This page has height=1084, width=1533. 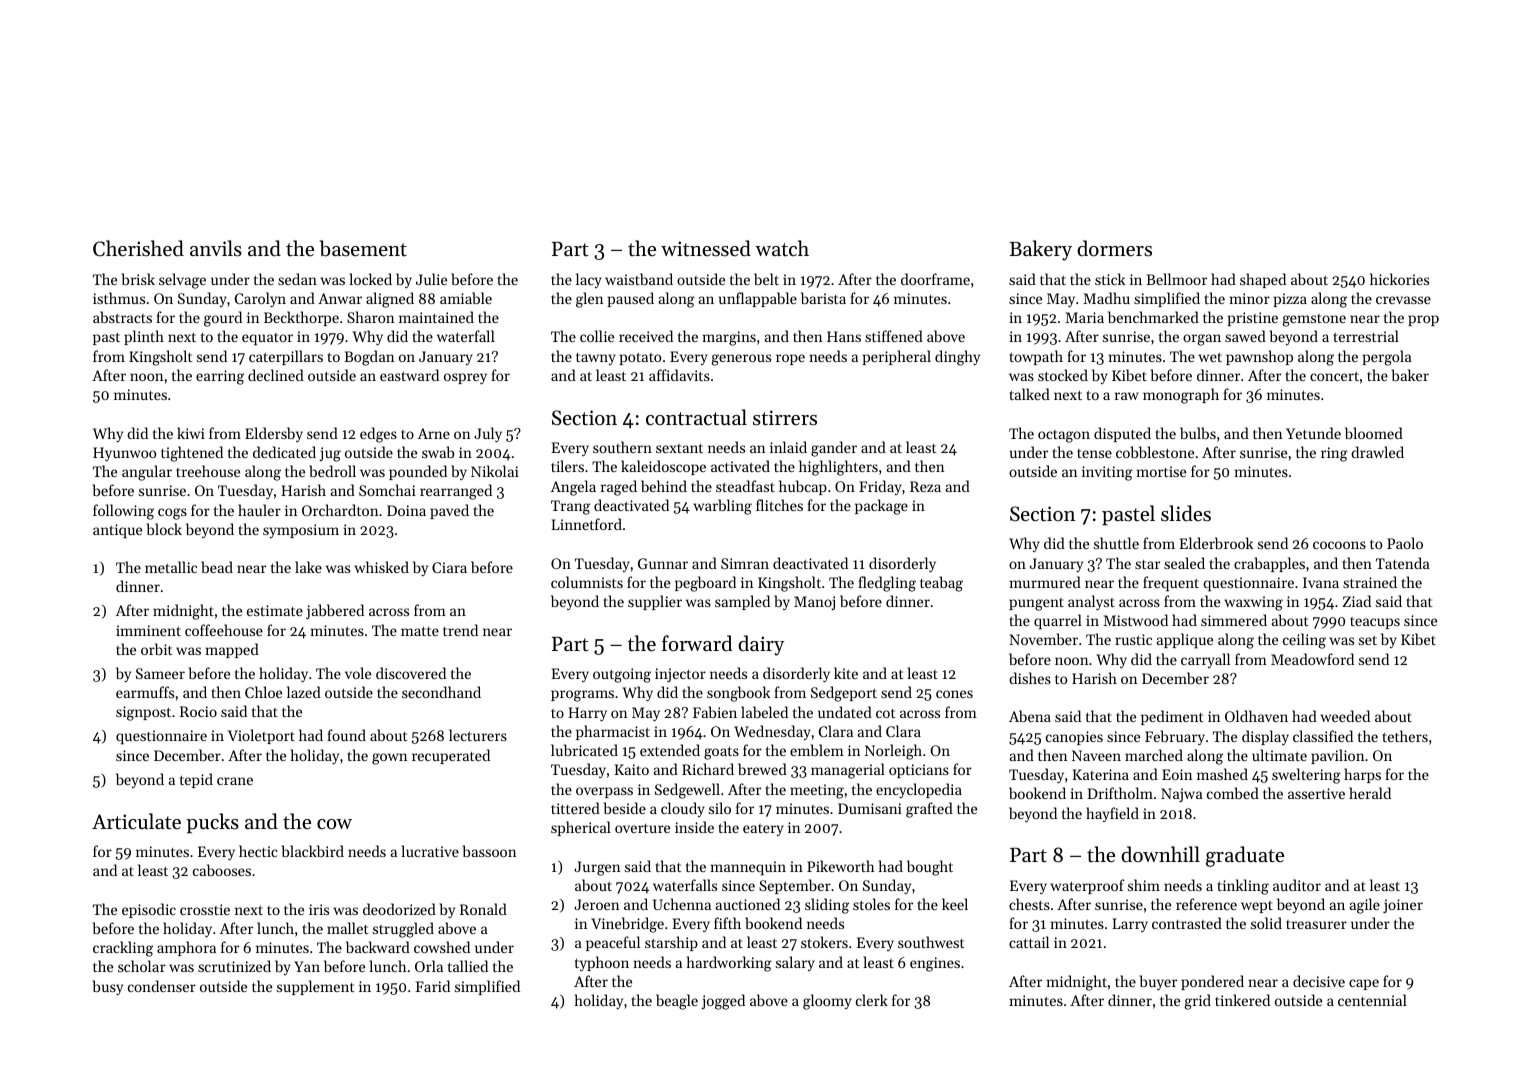 What do you see at coordinates (1185, 641) in the page?
I see `applique` at bounding box center [1185, 641].
